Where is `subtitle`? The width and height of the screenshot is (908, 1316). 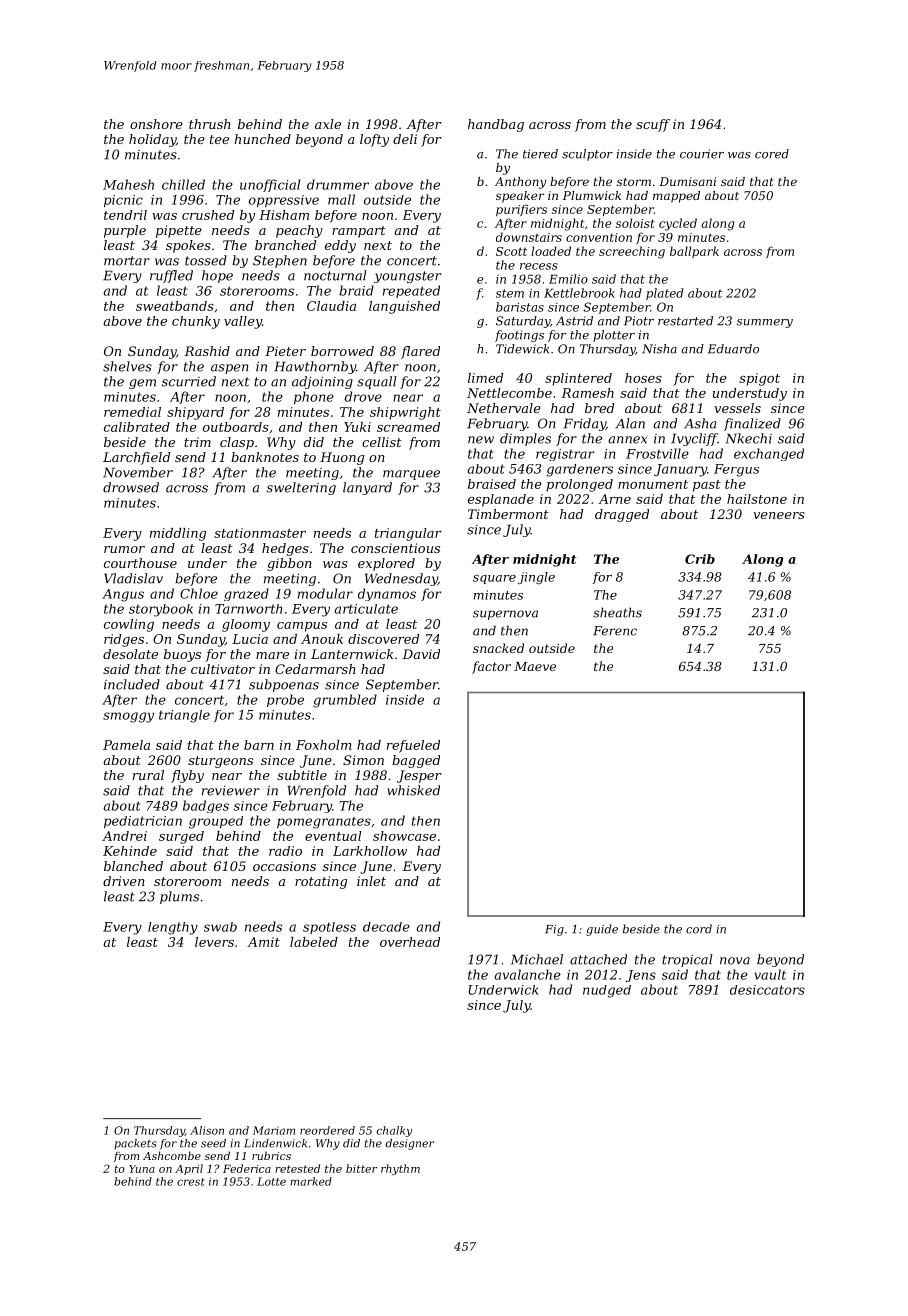
subtitle is located at coordinates (302, 775).
